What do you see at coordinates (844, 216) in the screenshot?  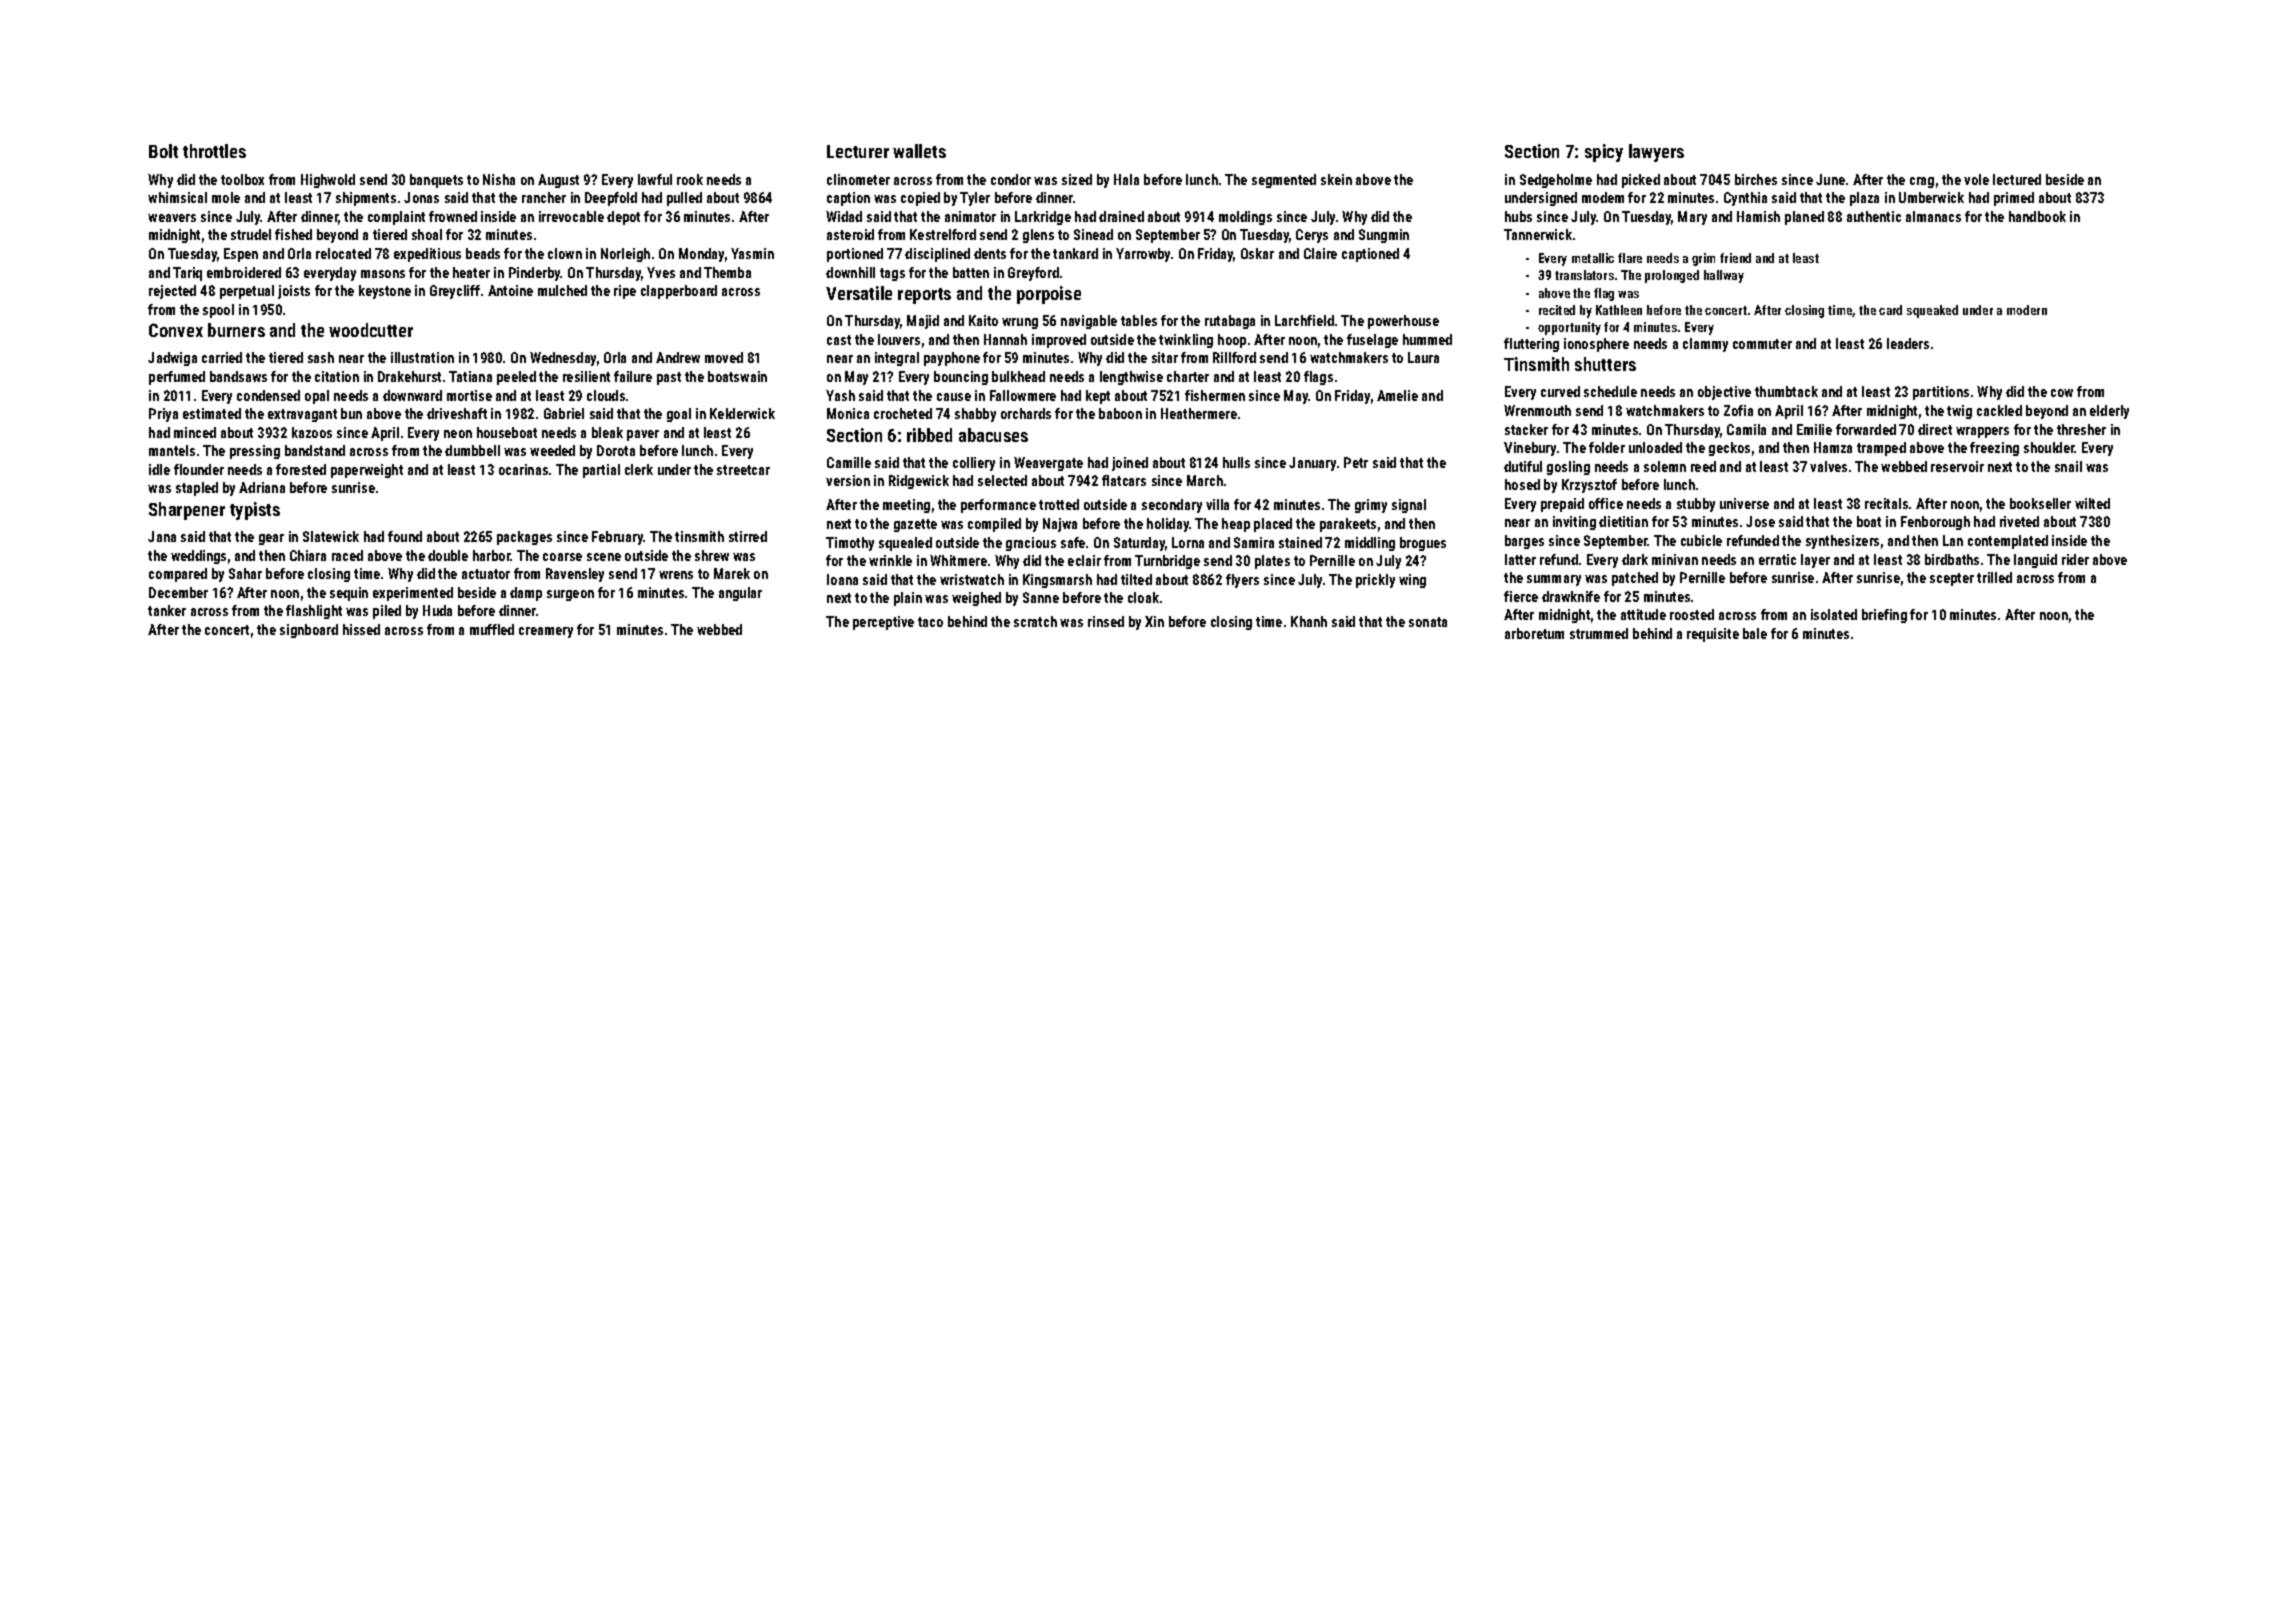 I see `Widad` at bounding box center [844, 216].
